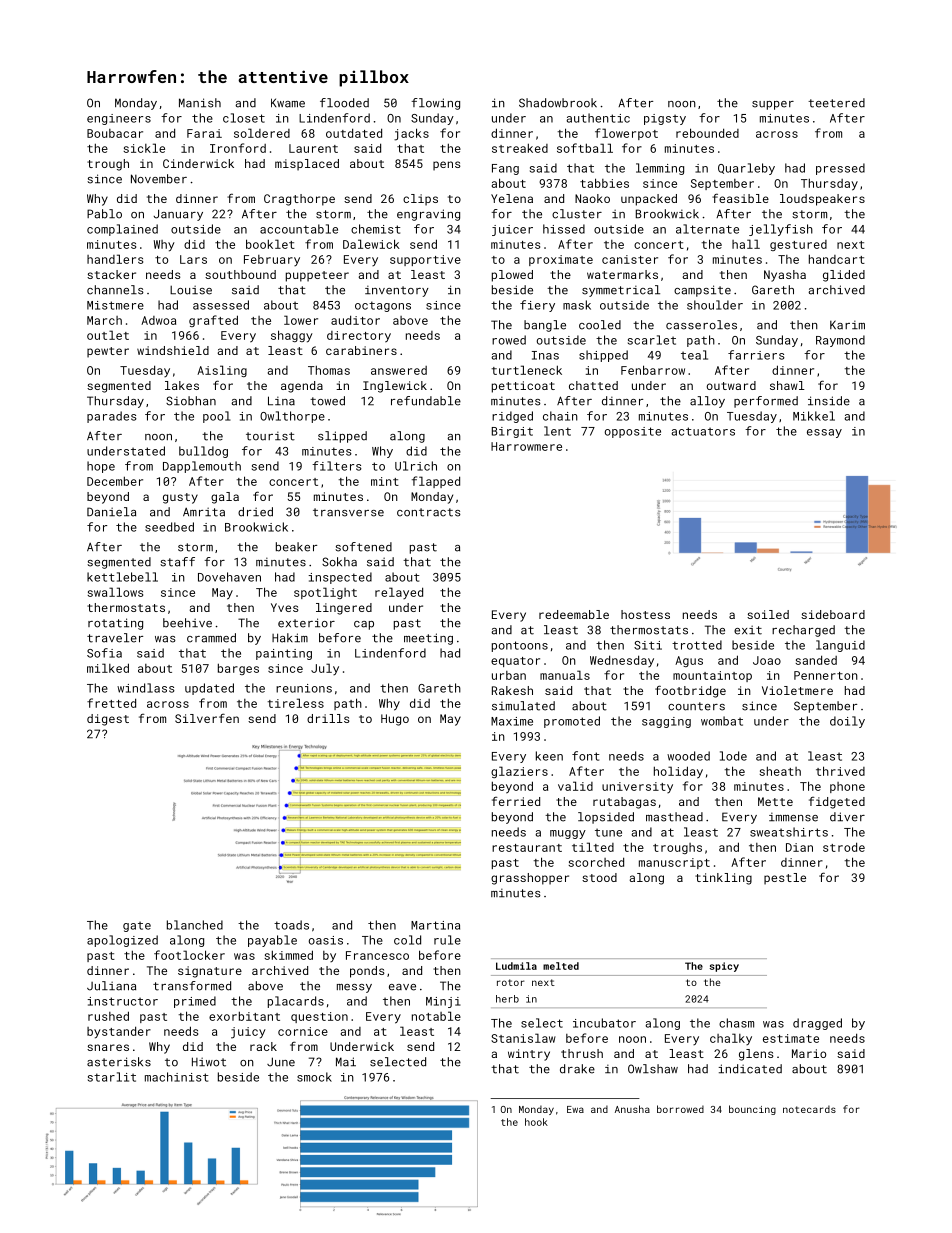  Describe the element at coordinates (176, 1077) in the screenshot. I see `machinist` at that location.
